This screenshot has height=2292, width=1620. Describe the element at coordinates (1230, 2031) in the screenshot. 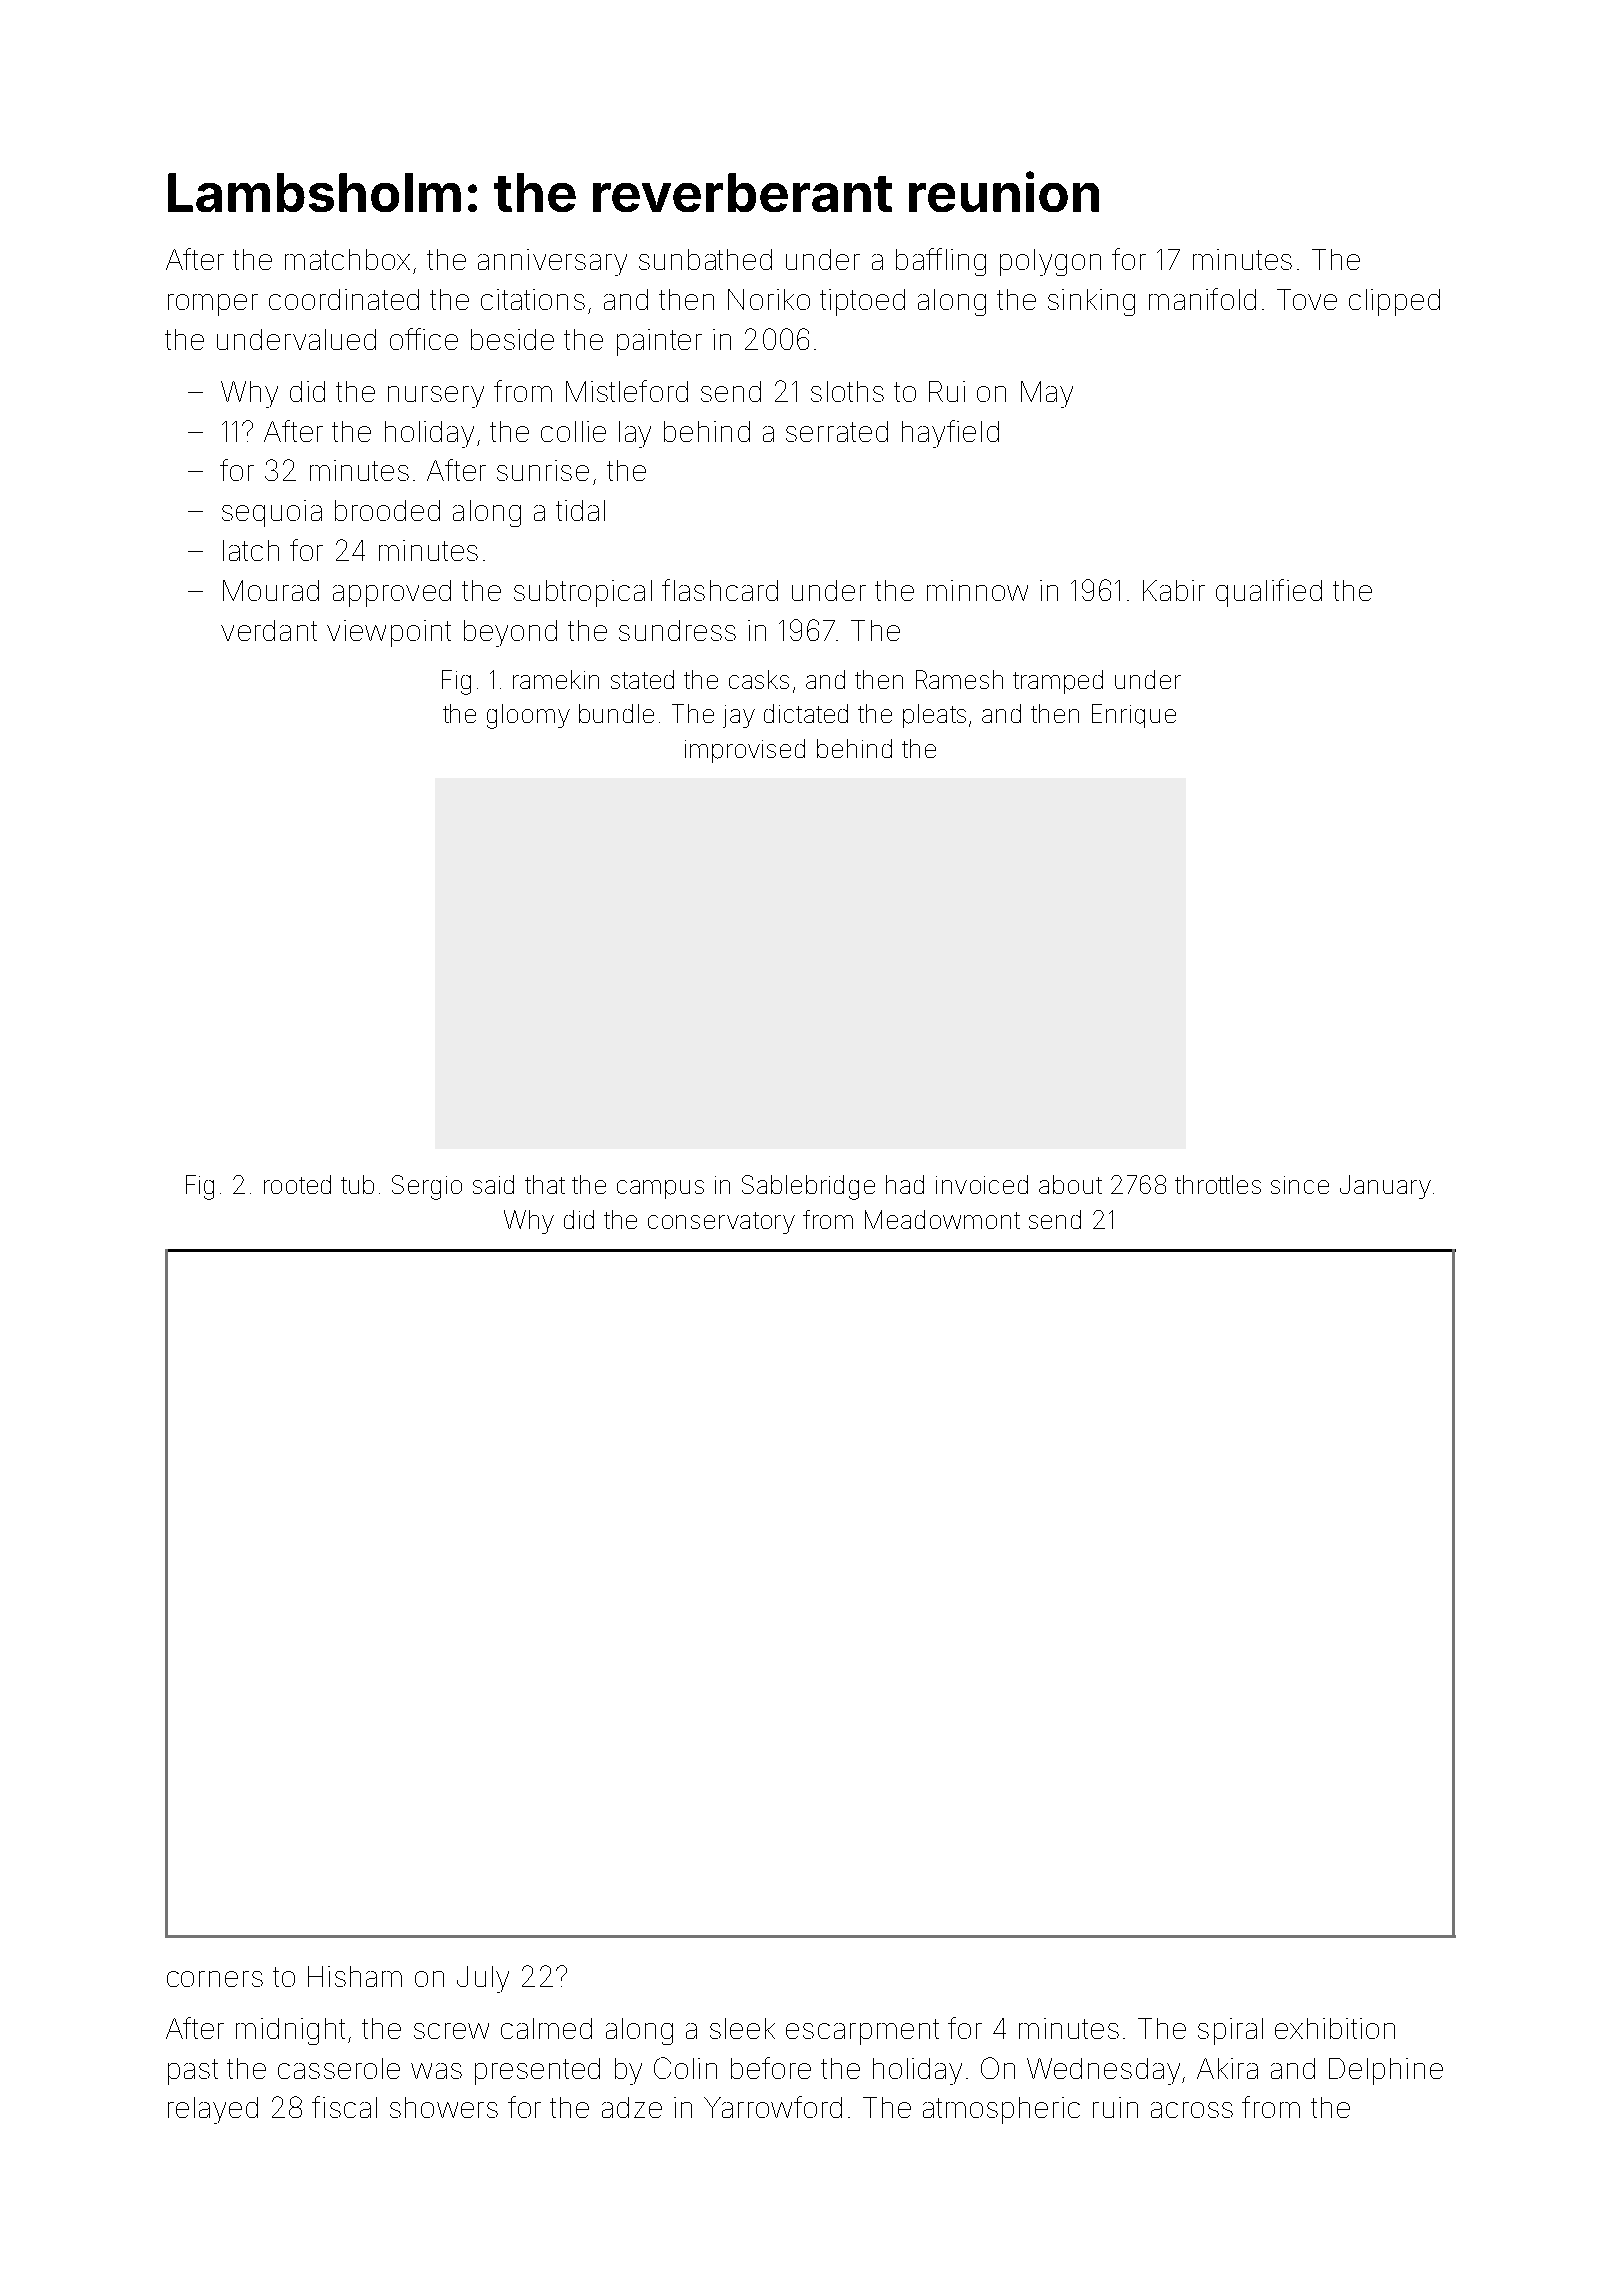

I see `spiral` at that location.
